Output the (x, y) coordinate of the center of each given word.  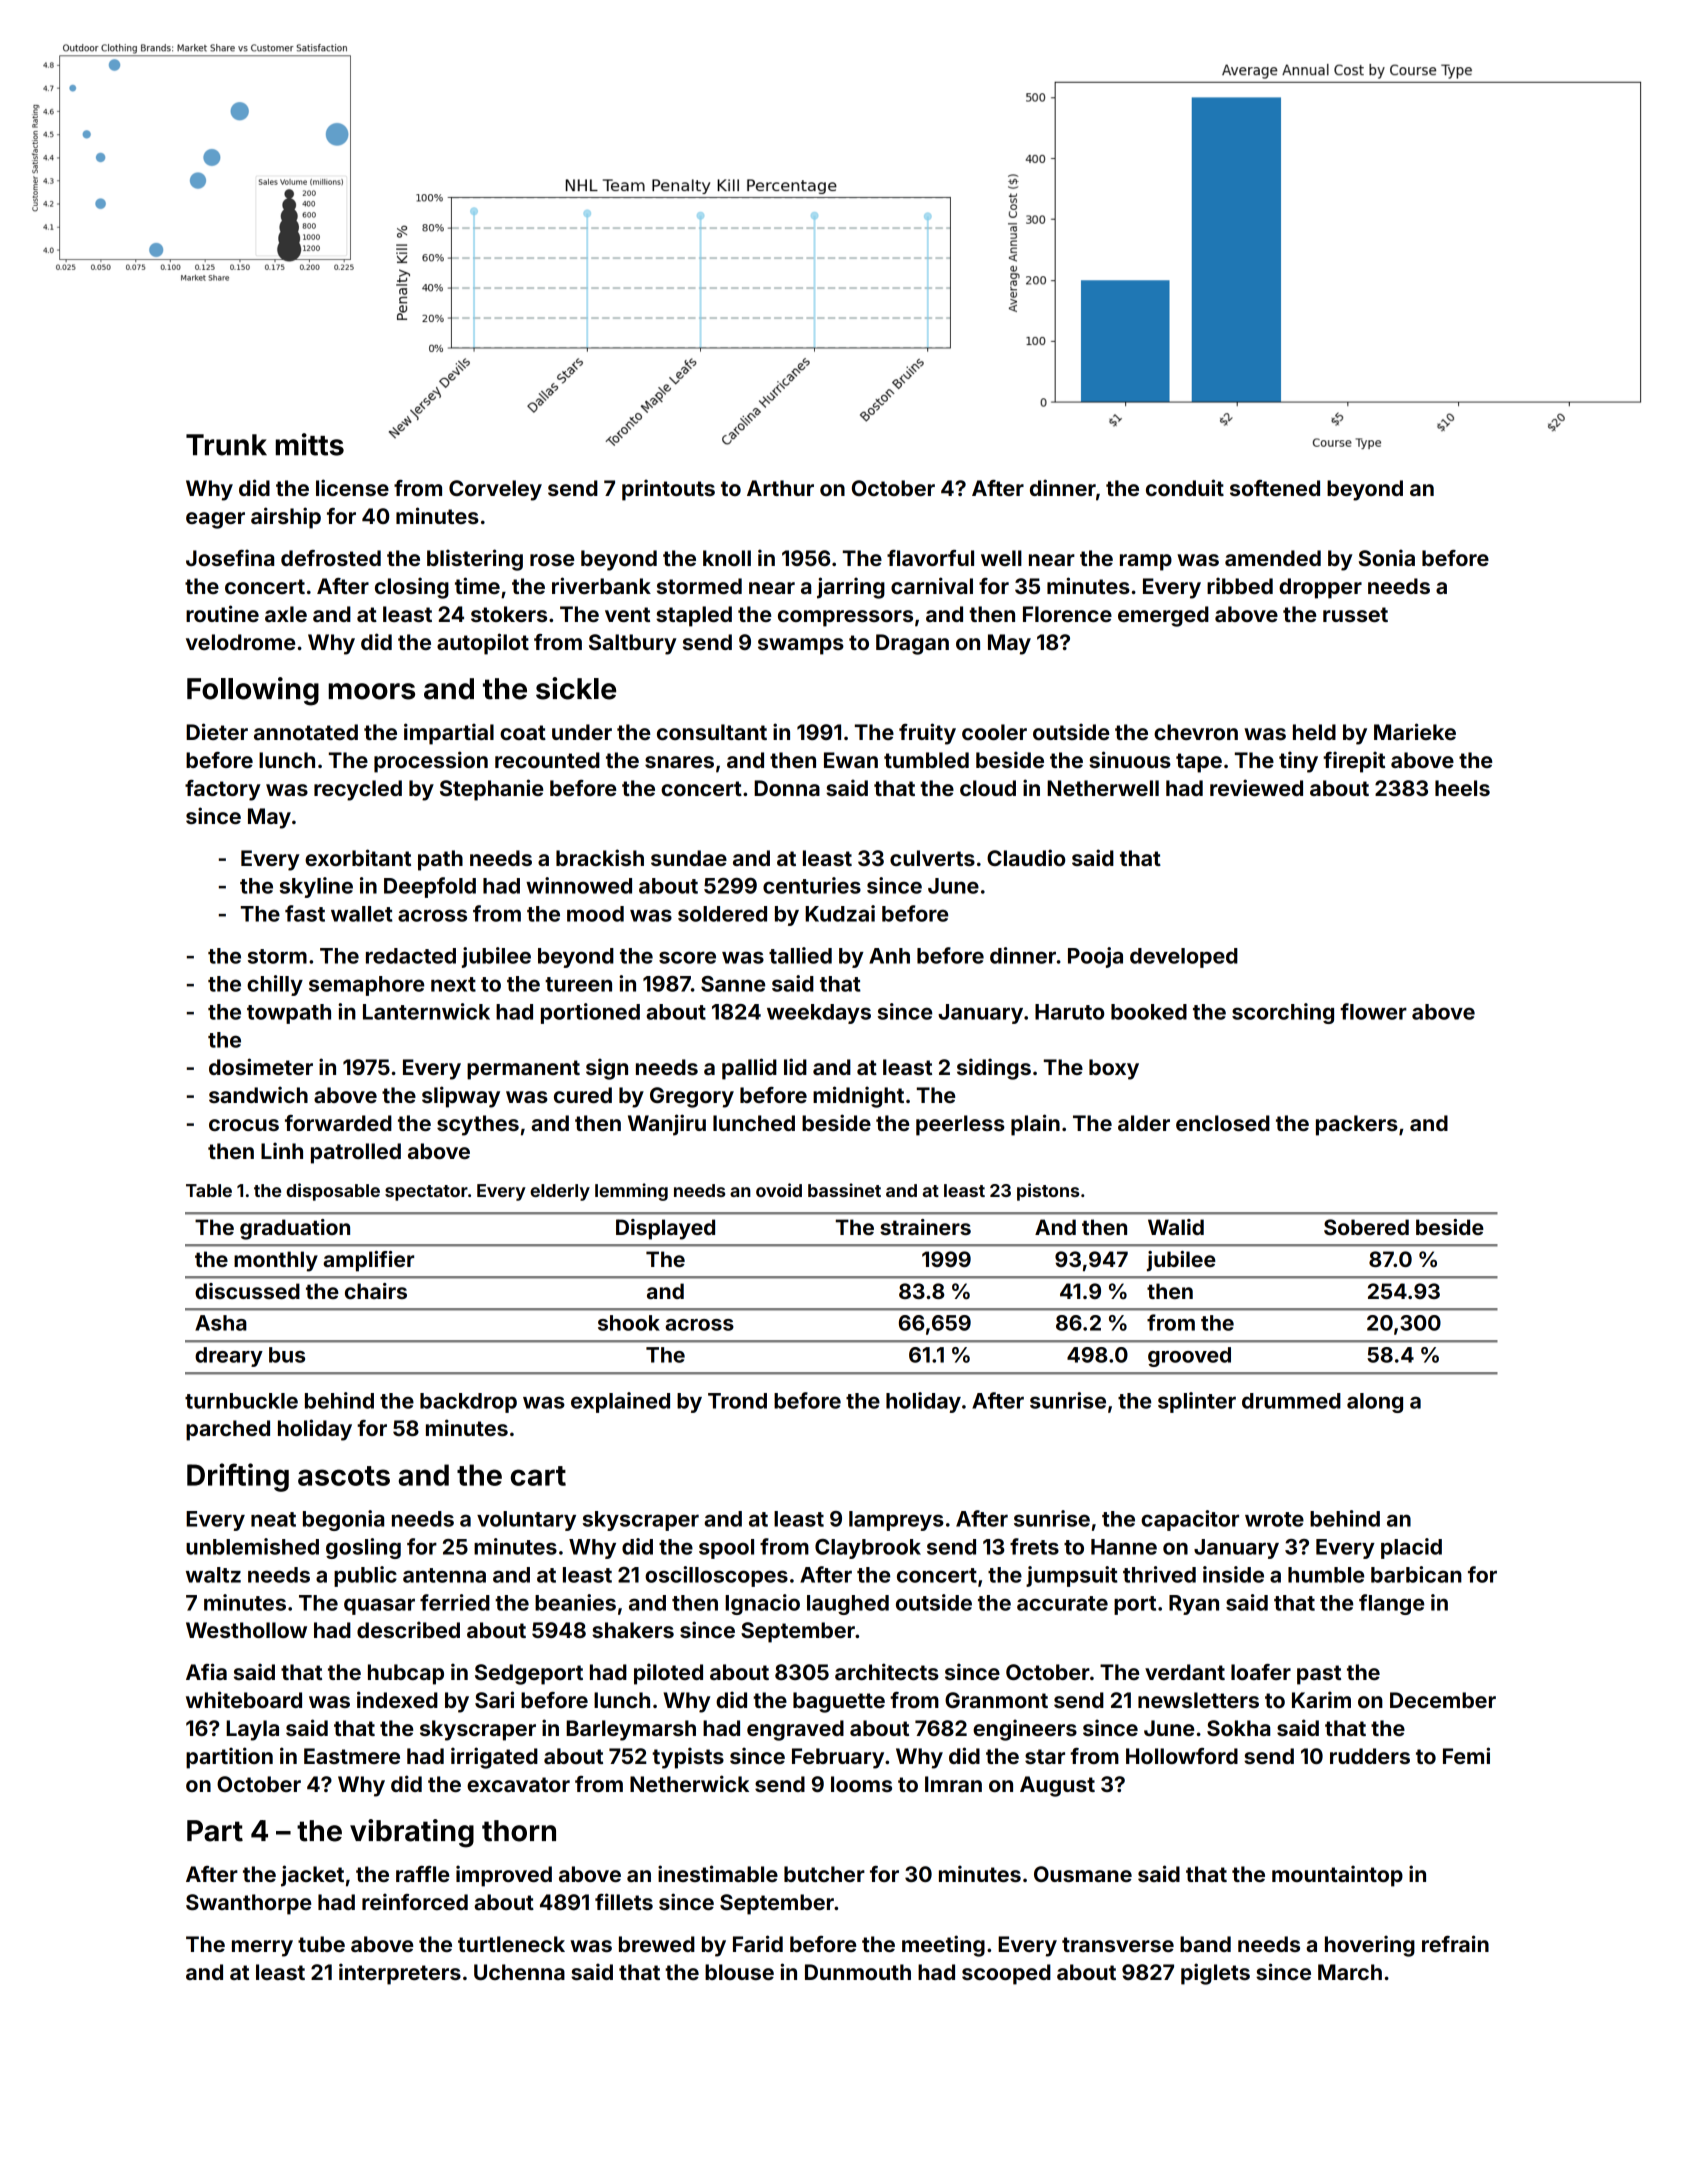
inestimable (718, 1873)
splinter (1197, 1402)
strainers (925, 1227)
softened (1275, 488)
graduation (295, 1229)
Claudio (1026, 857)
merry (262, 1948)
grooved (1189, 1357)
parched (228, 1430)
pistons (1048, 1192)
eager (215, 520)
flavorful (930, 558)
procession (431, 762)
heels (1462, 788)
